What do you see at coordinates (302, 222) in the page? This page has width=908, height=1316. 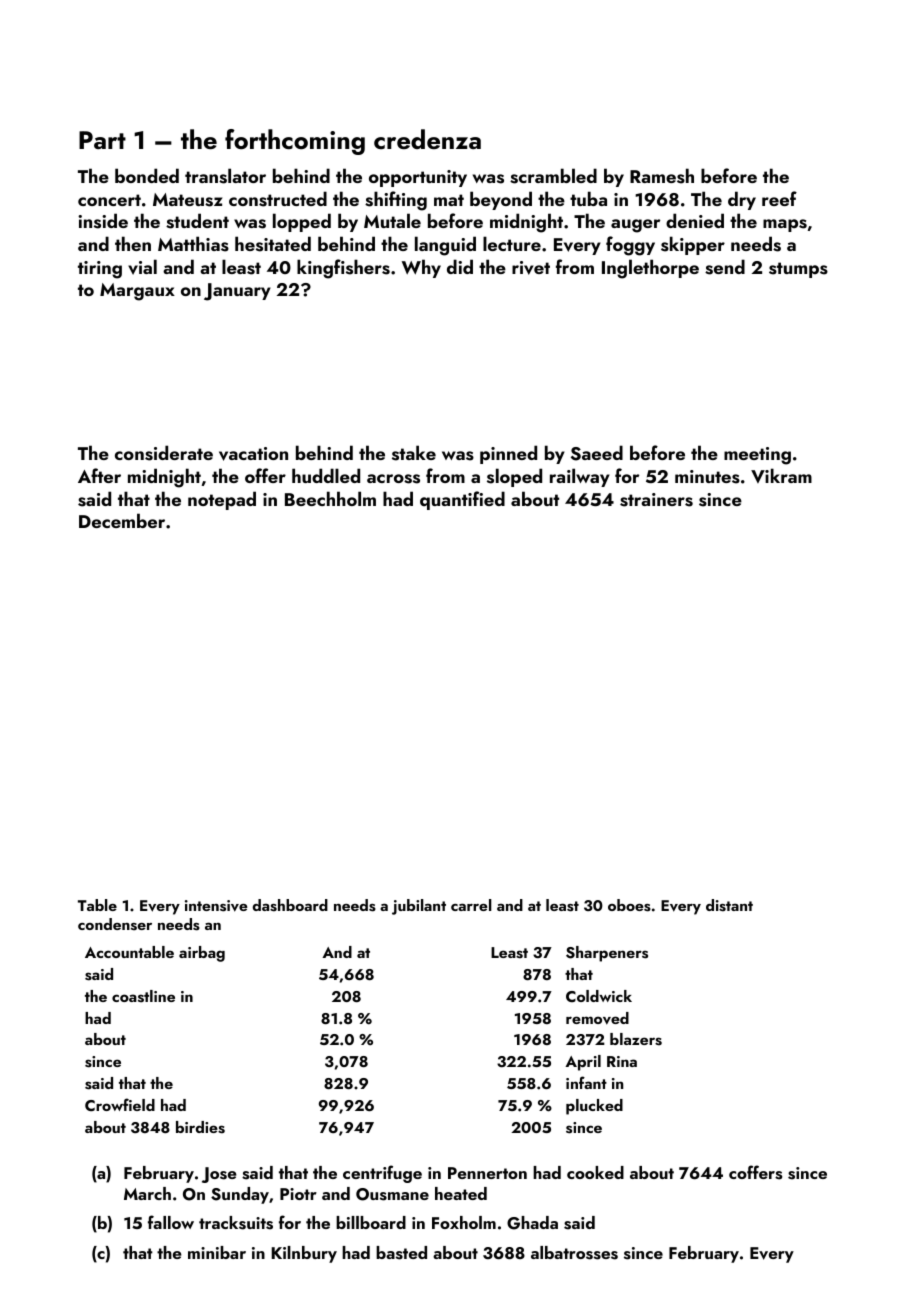 I see `lopped` at bounding box center [302, 222].
